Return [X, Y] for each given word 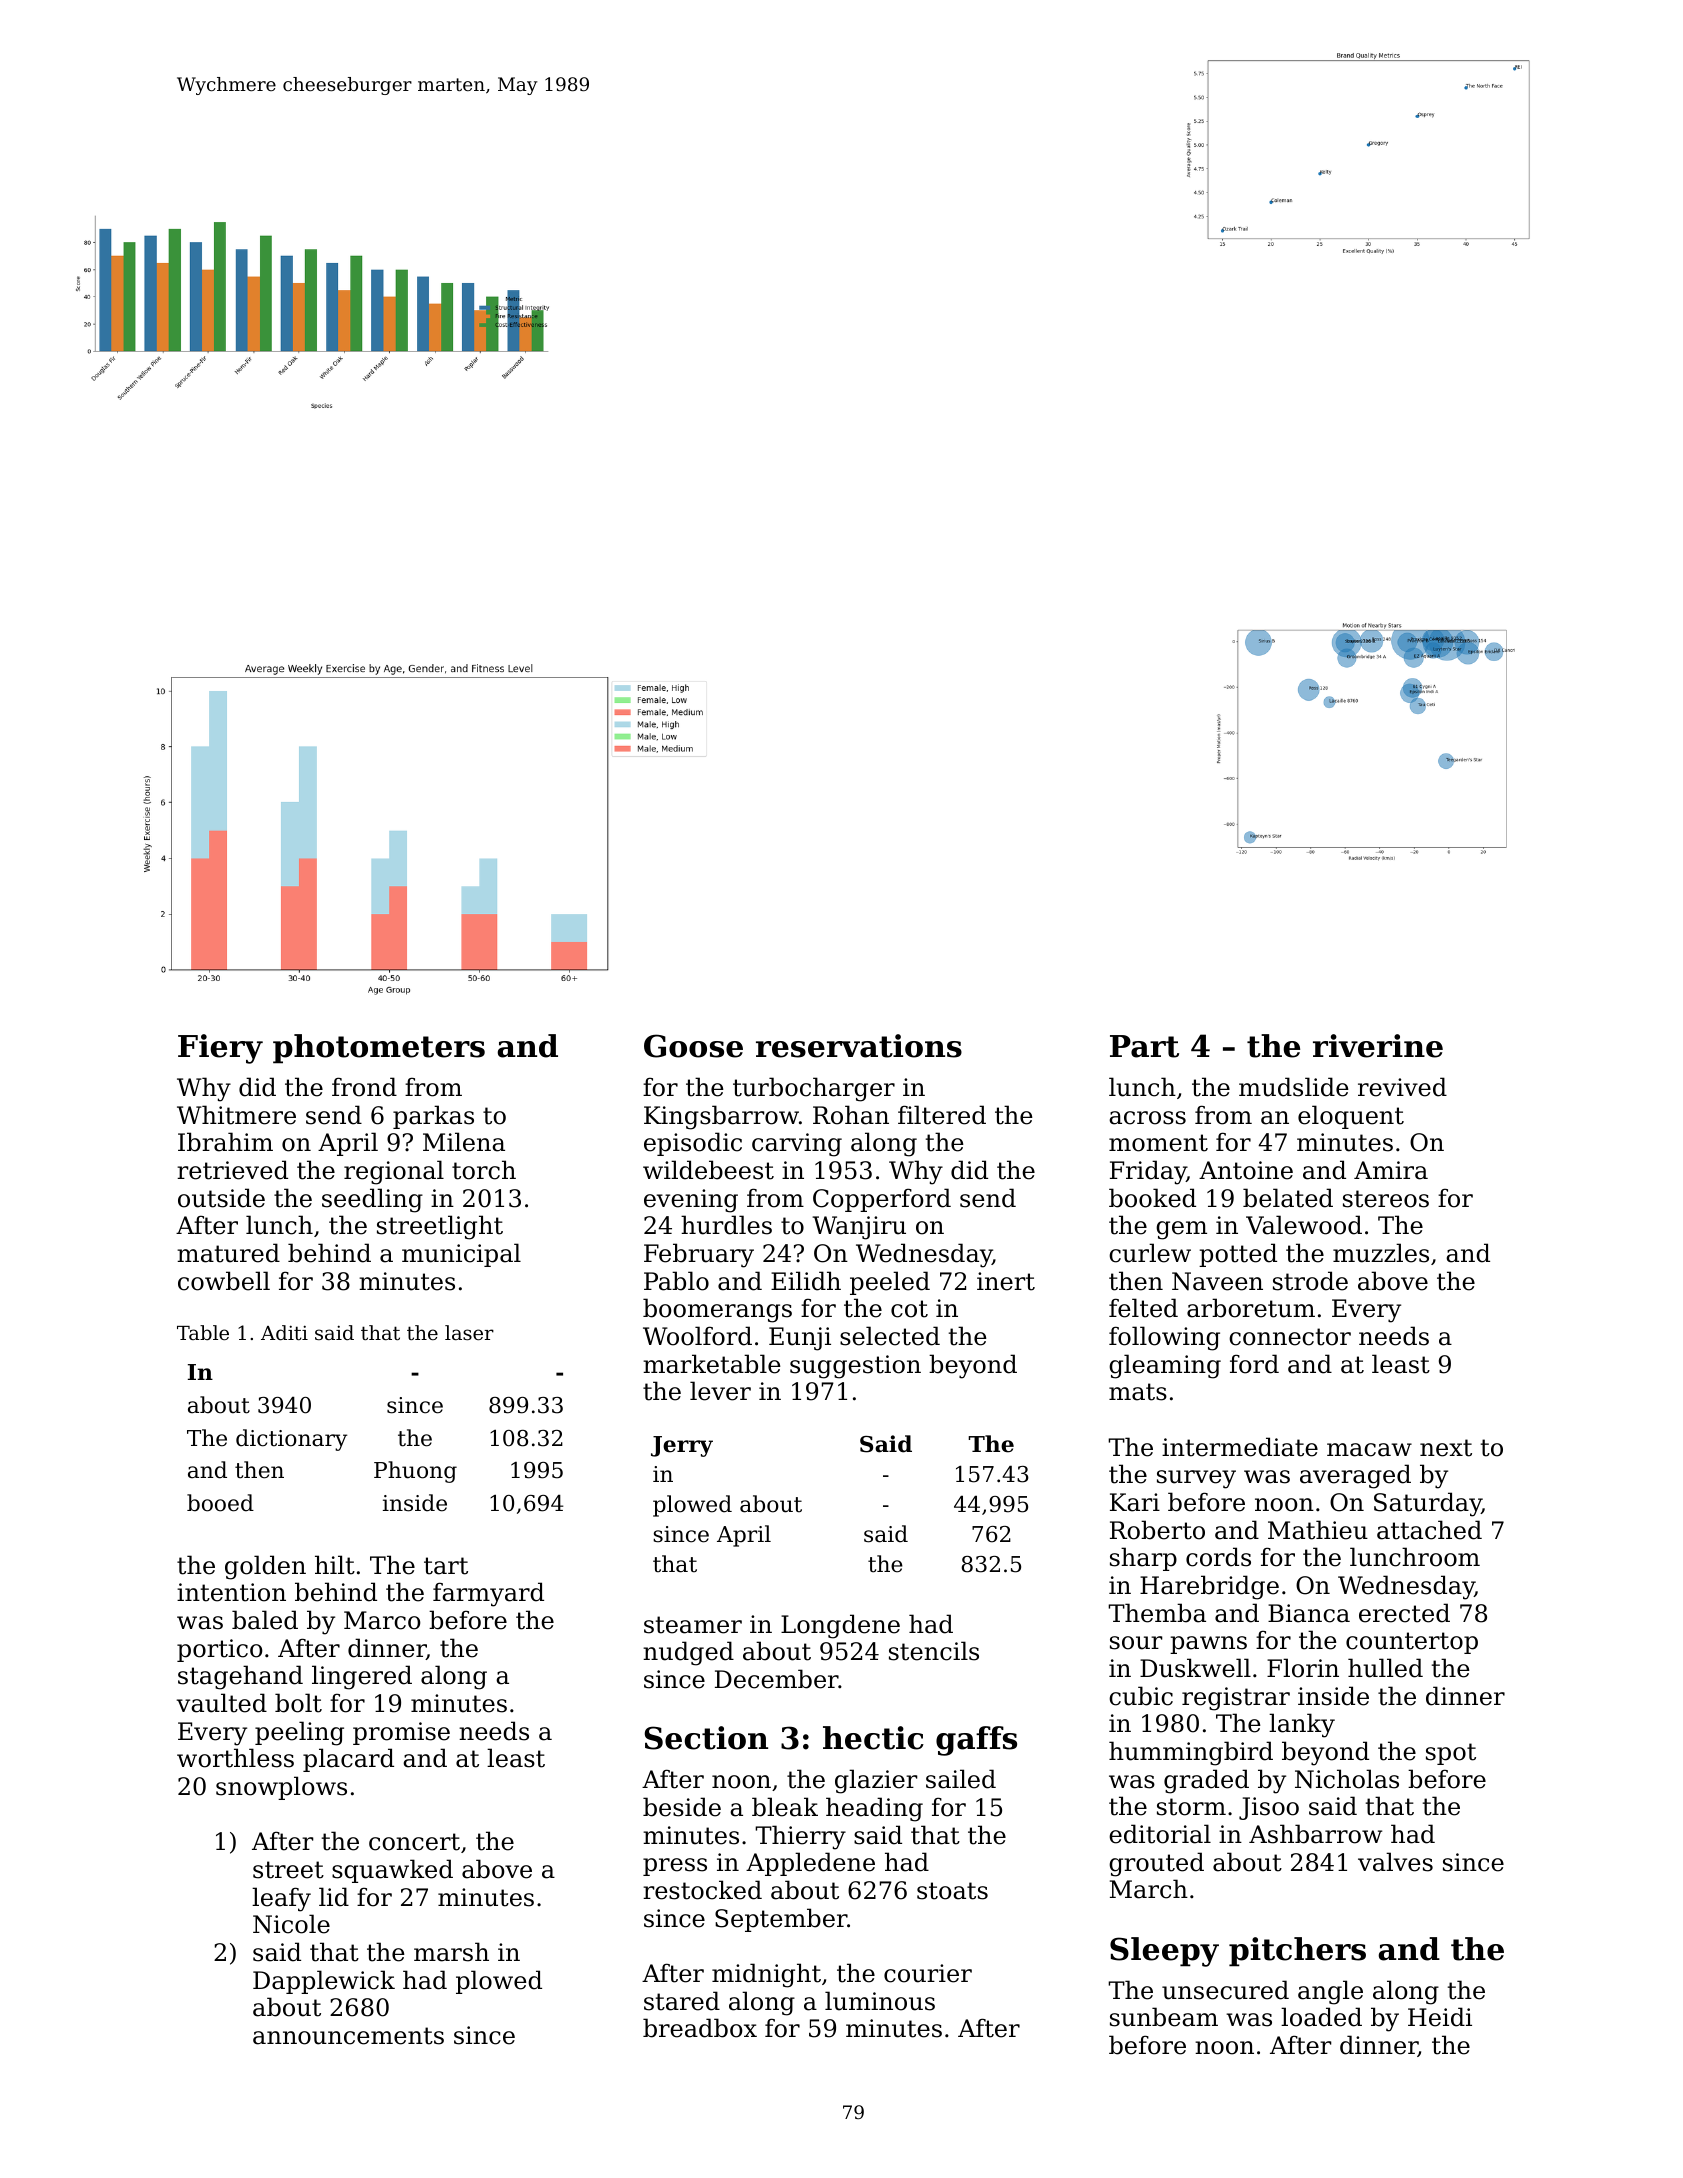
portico [220, 1650]
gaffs [976, 1741]
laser [469, 1332]
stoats [952, 1891]
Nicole [291, 1924]
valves [1395, 1862]
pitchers [1297, 1952]
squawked [392, 1871]
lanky [1302, 1725]
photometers [379, 1049]
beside [682, 1807]
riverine [1378, 1046]
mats [1138, 1392]
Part [1144, 1046]
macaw [1369, 1450]
